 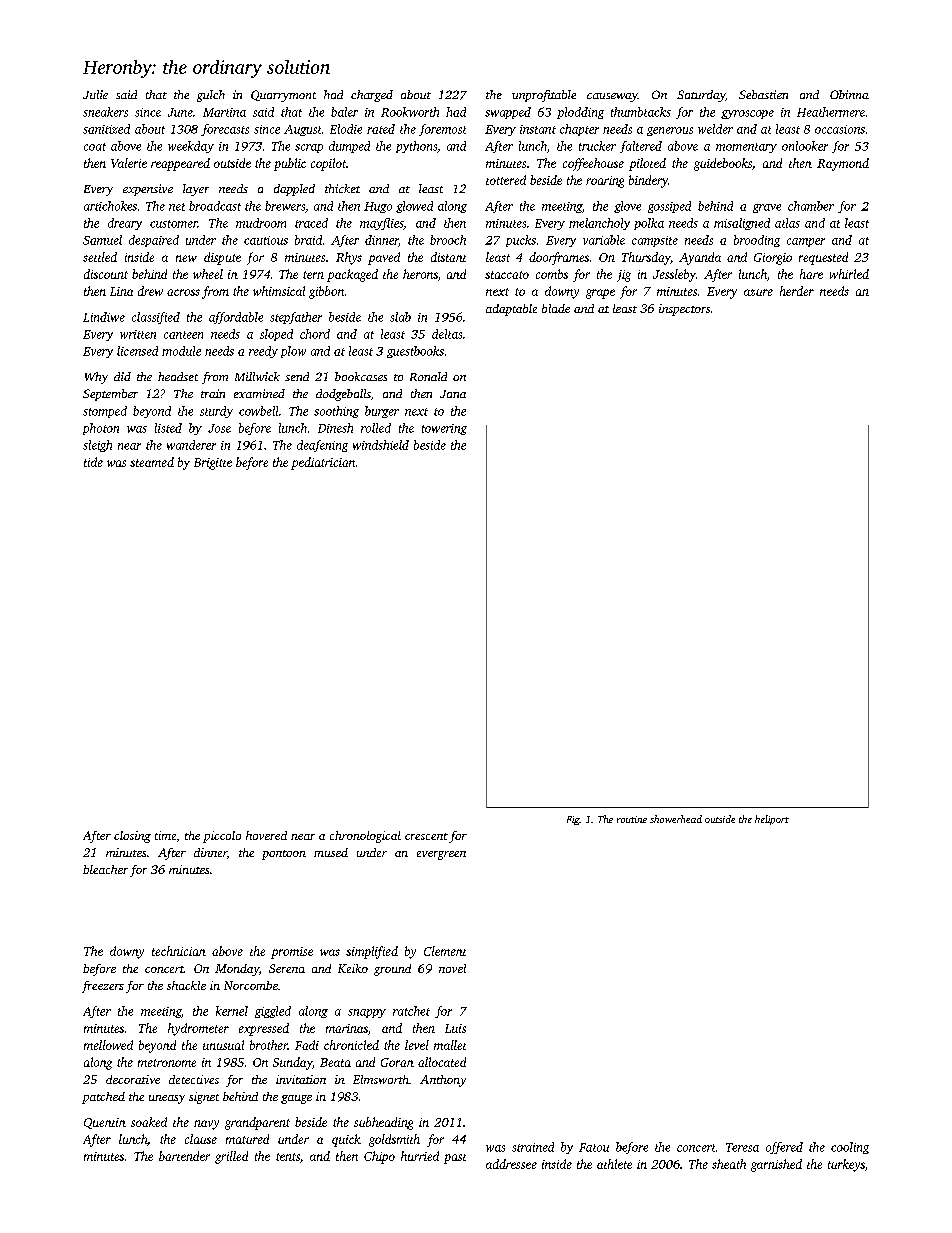 What do you see at coordinates (442, 130) in the screenshot?
I see `foremost` at bounding box center [442, 130].
